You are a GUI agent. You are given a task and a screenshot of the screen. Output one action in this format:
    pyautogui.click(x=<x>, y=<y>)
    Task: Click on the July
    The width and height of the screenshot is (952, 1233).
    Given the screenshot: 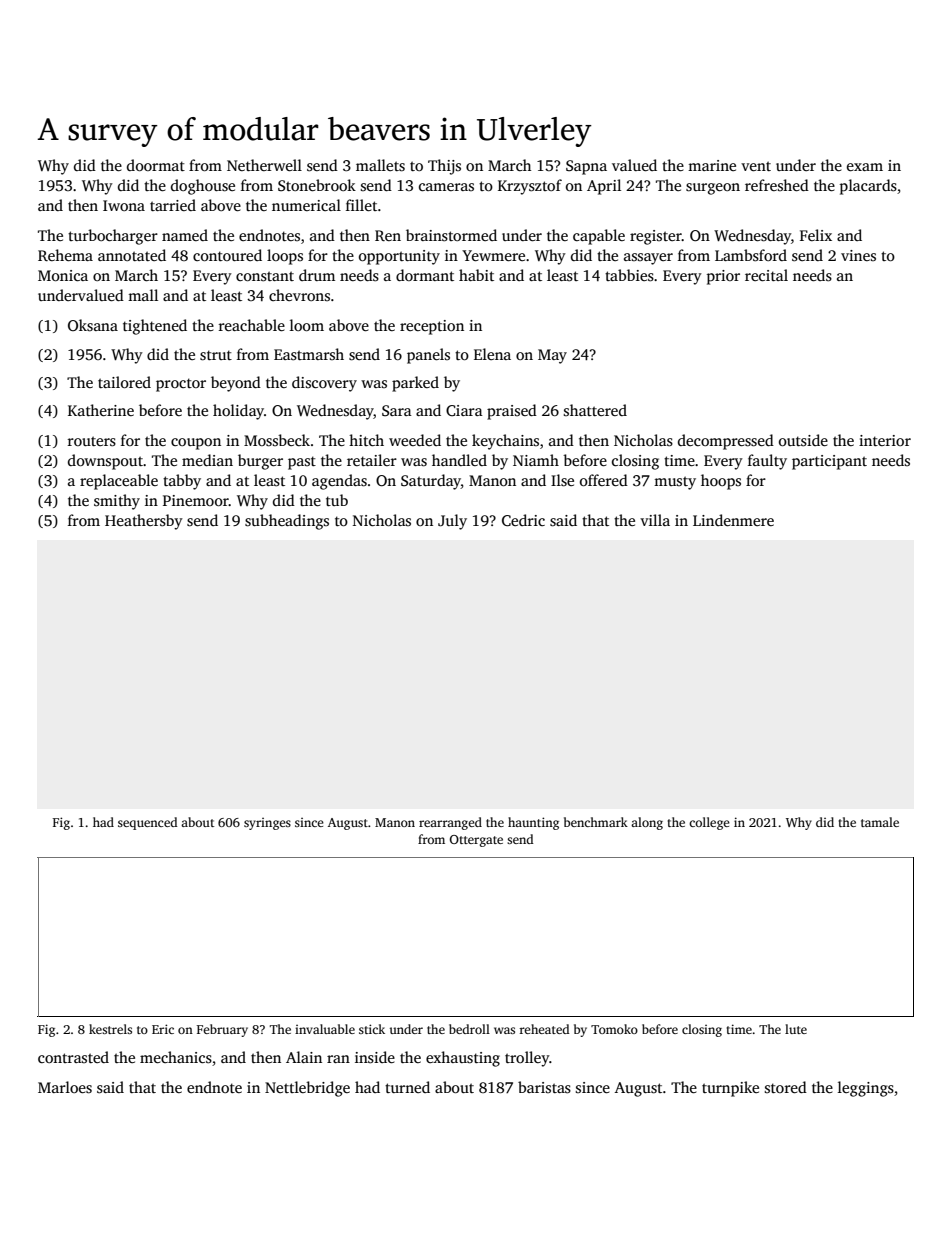 What is the action you would take?
    pyautogui.click(x=452, y=522)
